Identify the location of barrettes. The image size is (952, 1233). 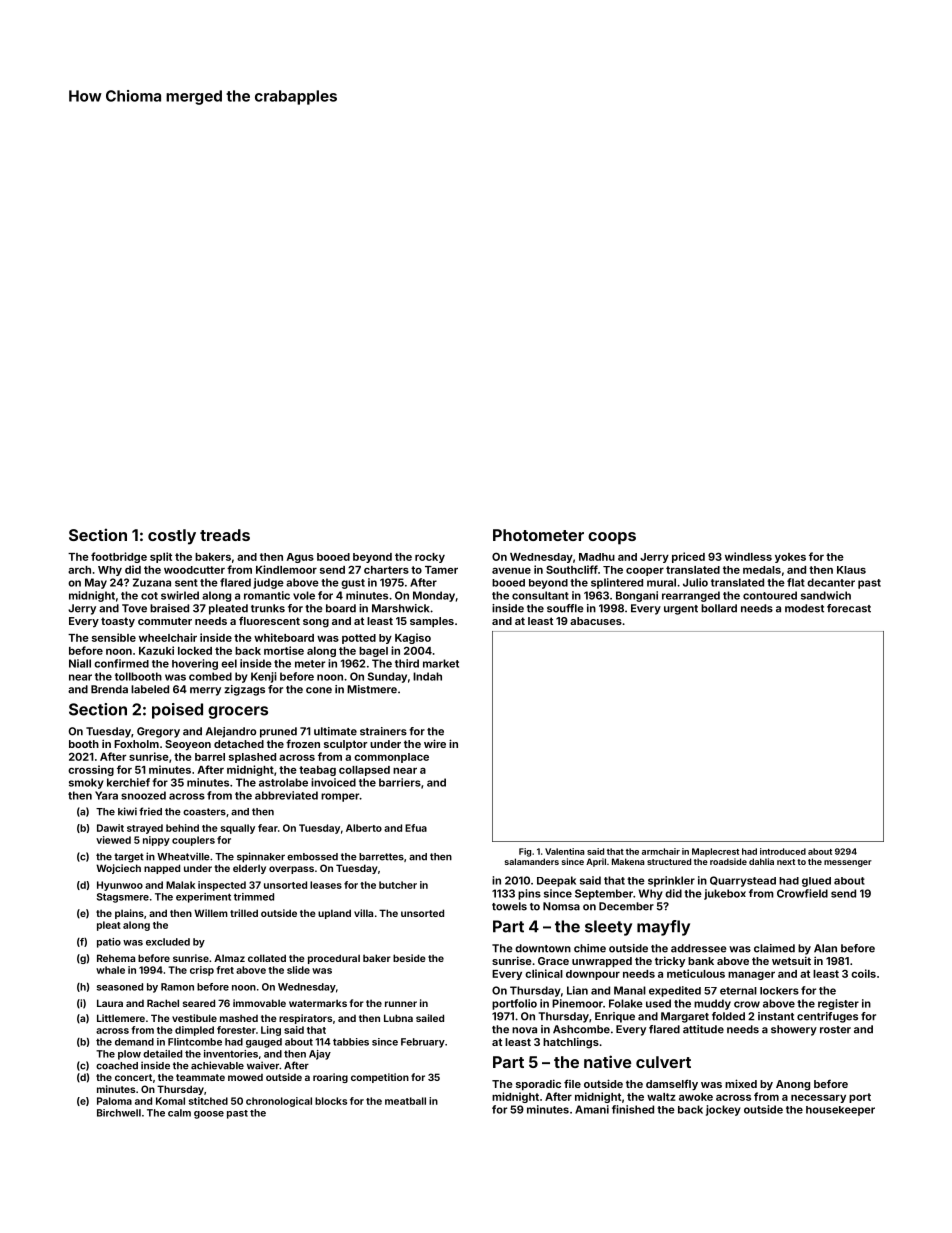
(381, 857).
